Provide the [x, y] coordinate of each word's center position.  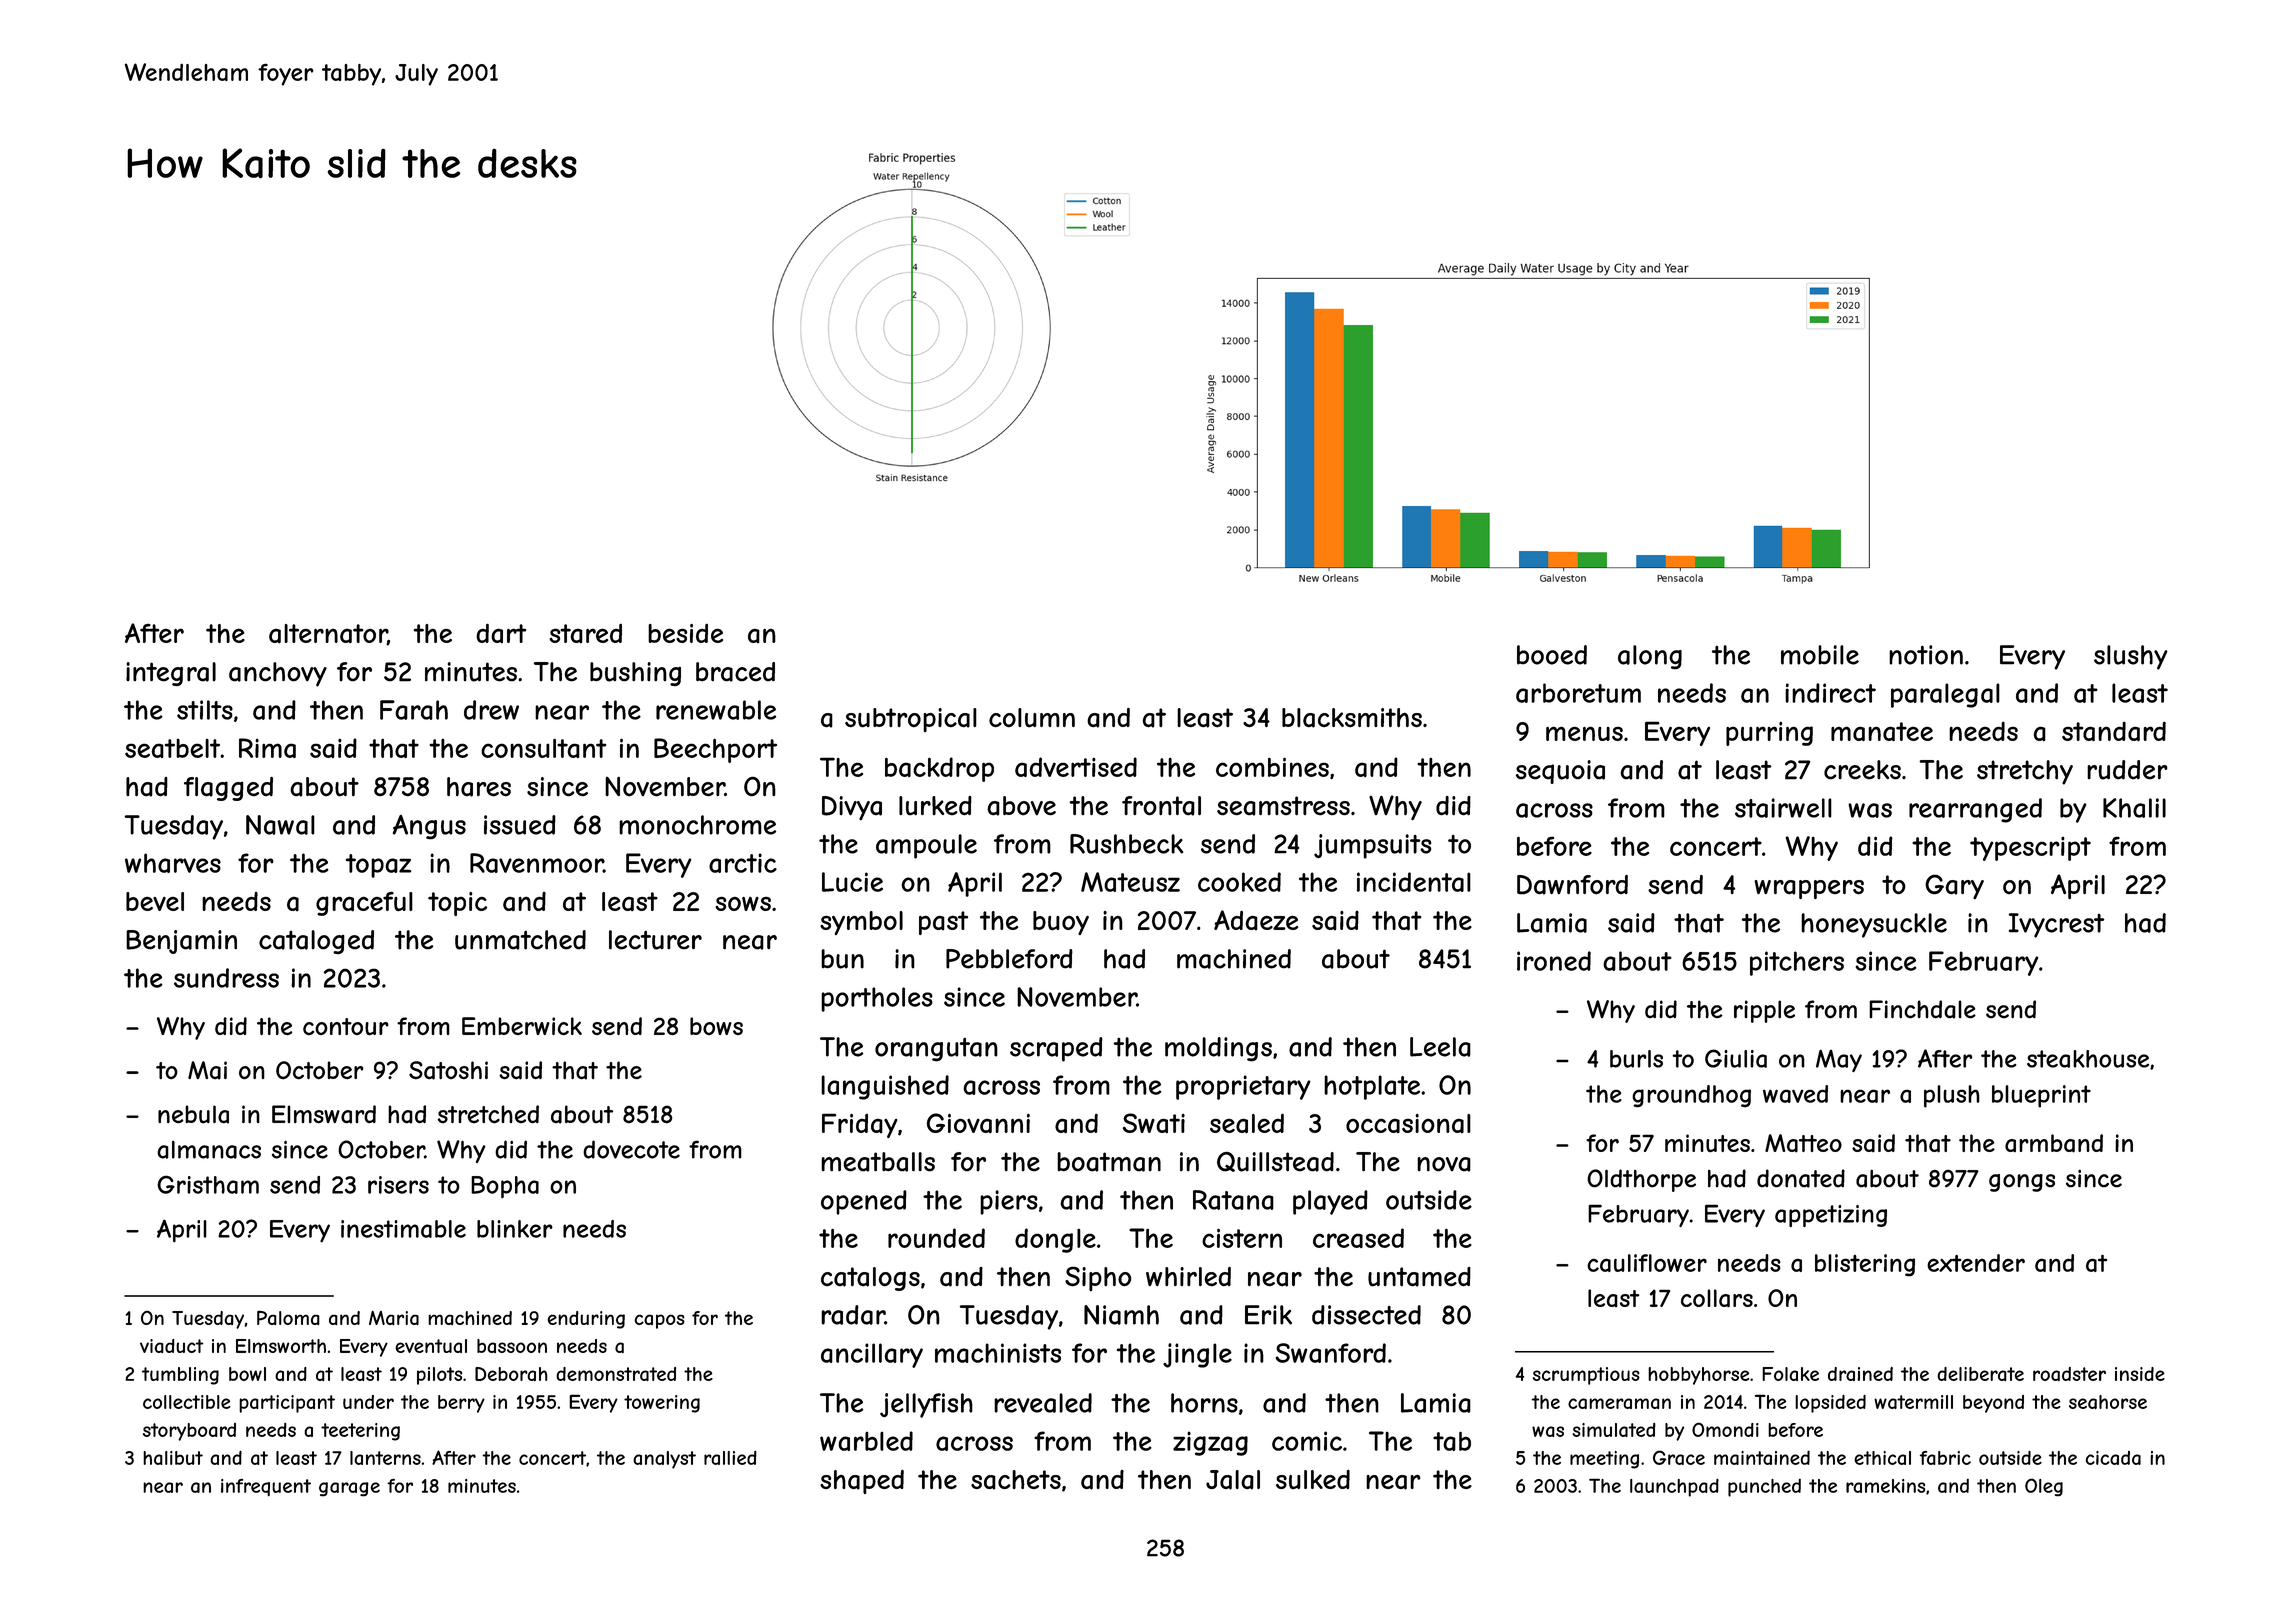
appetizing [1831, 1216]
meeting [1604, 1460]
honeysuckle [1874, 925]
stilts [205, 710]
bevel [155, 901]
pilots [439, 1376]
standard [2114, 731]
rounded [936, 1238]
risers [398, 1185]
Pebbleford [1009, 959]
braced [735, 672]
